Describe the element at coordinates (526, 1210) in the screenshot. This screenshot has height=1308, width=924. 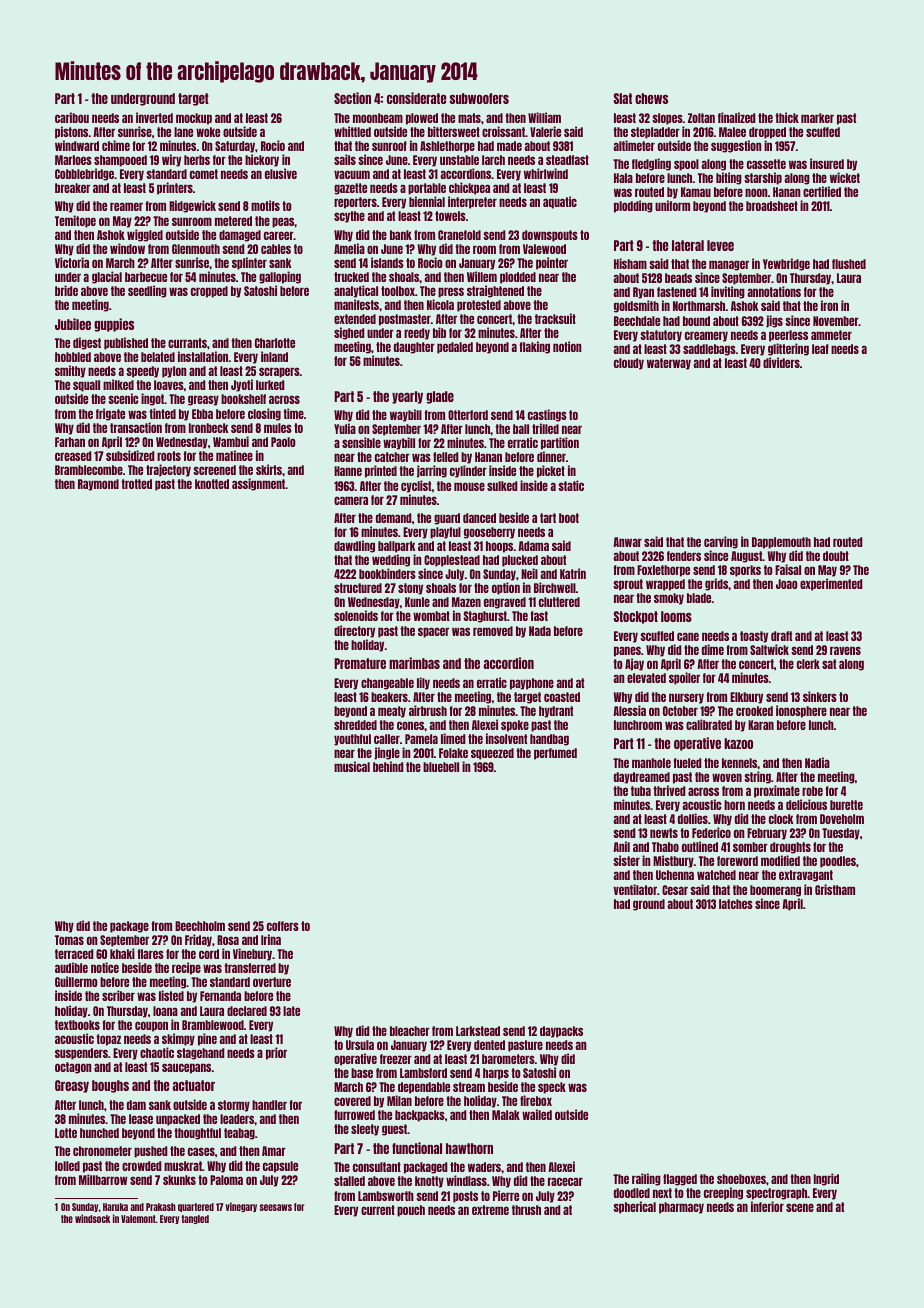
I see `thrush` at that location.
